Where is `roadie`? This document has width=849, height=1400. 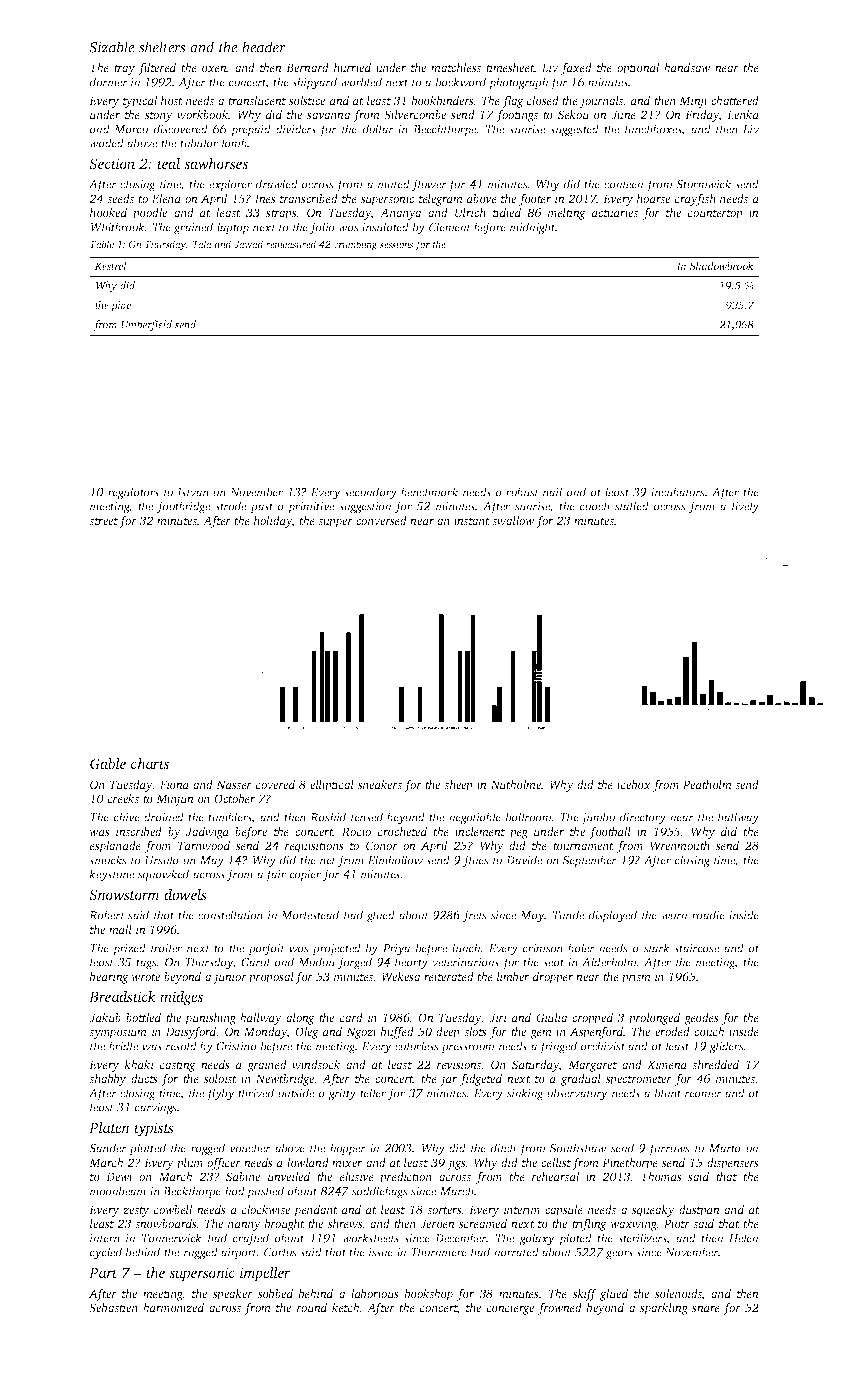
roadie is located at coordinates (708, 915).
